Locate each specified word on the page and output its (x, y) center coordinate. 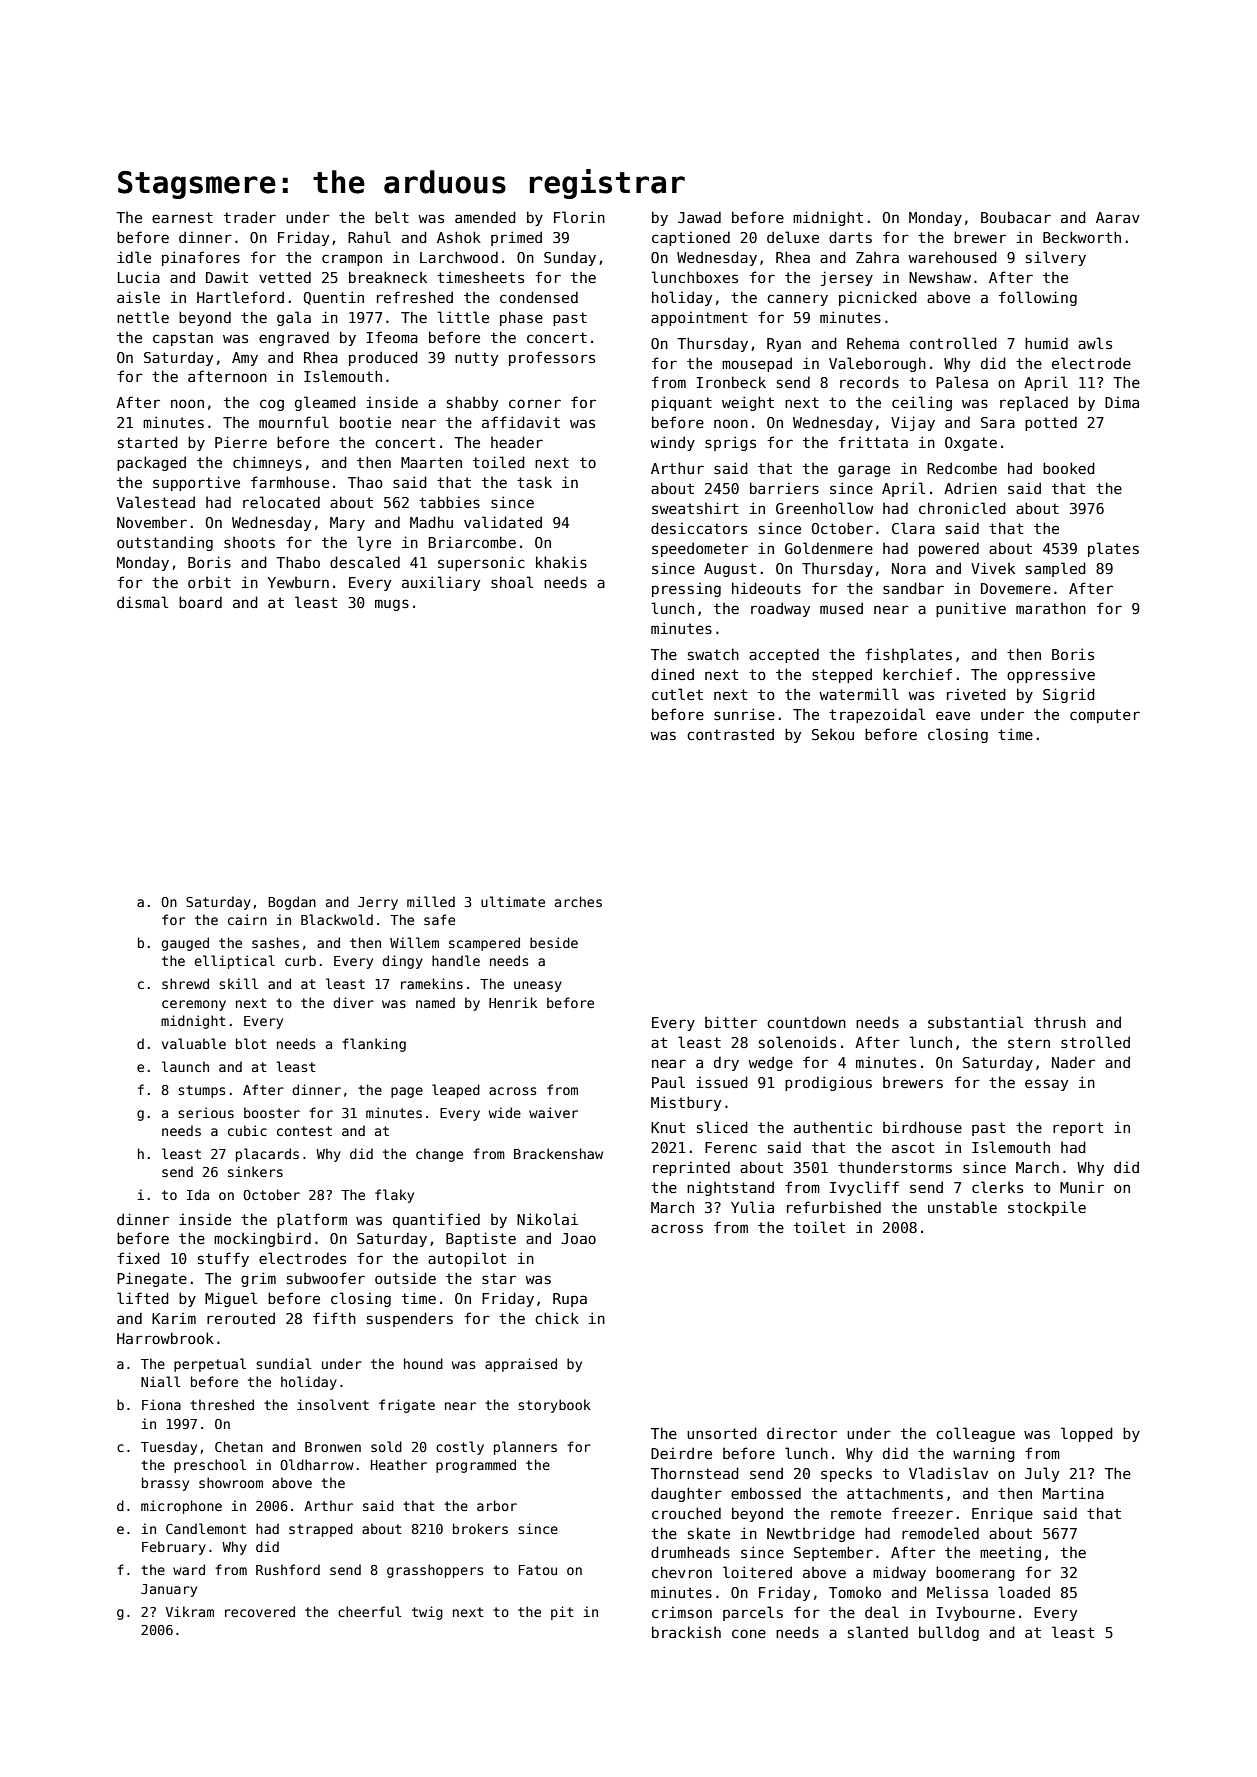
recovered (260, 1611)
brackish (686, 1632)
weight (748, 403)
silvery (1056, 258)
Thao (365, 482)
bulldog (949, 1633)
